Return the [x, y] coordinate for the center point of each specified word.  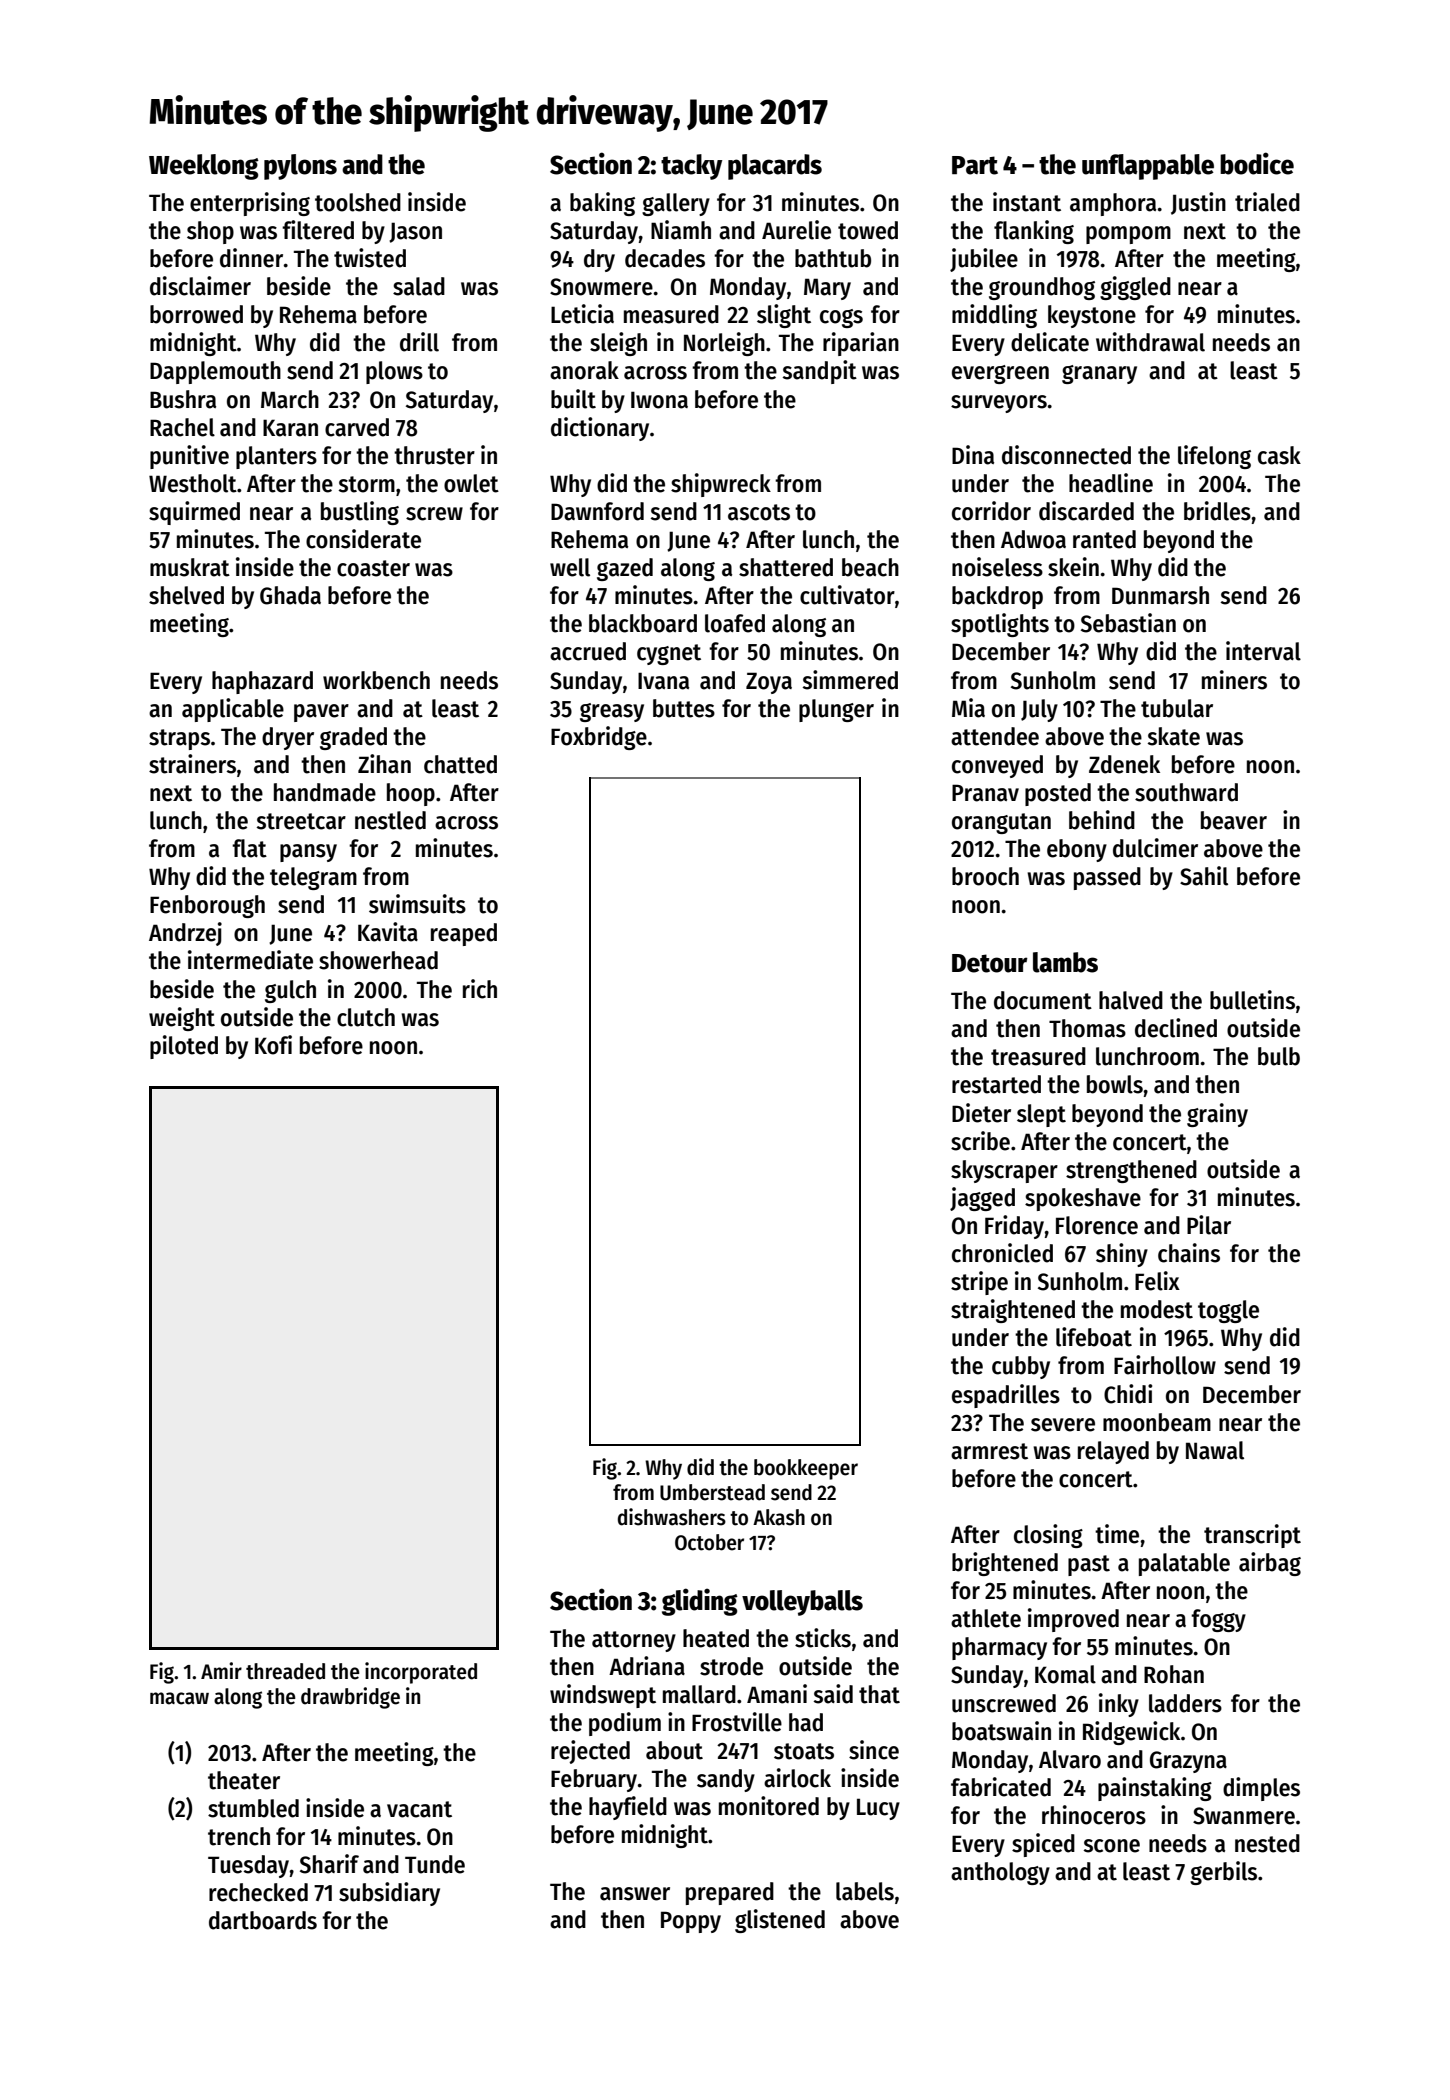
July [1039, 710]
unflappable [1148, 167]
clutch [366, 1017]
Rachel [182, 427]
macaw [179, 1698]
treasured [1038, 1056]
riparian [861, 344]
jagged [982, 1199]
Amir [221, 1670]
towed [868, 230]
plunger [836, 710]
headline [1111, 483]
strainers [192, 764]
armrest [989, 1451]
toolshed [358, 202]
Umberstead [712, 1492]
